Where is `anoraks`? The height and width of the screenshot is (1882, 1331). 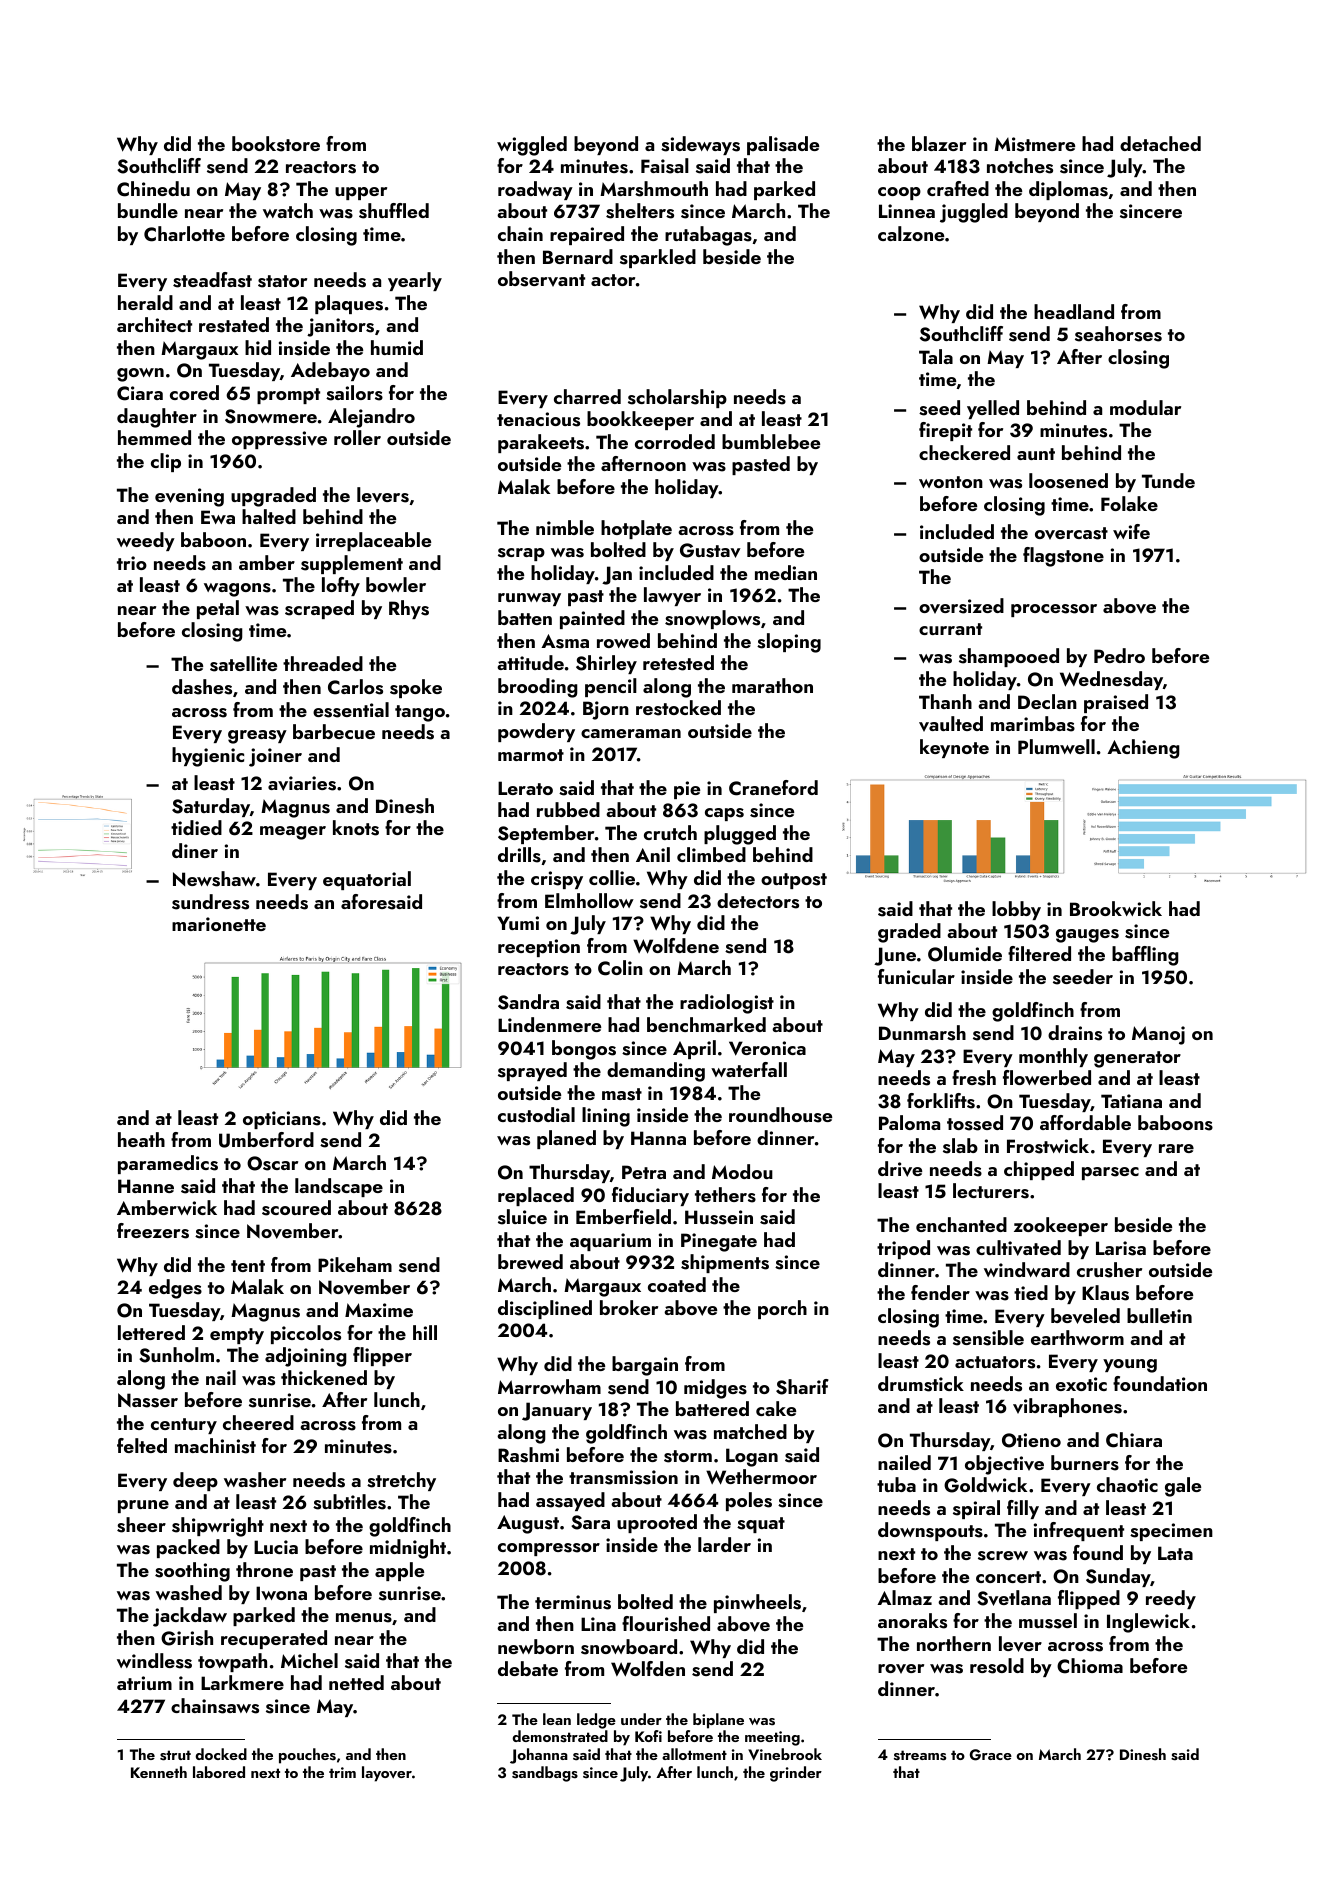
anoraks is located at coordinates (912, 1621).
